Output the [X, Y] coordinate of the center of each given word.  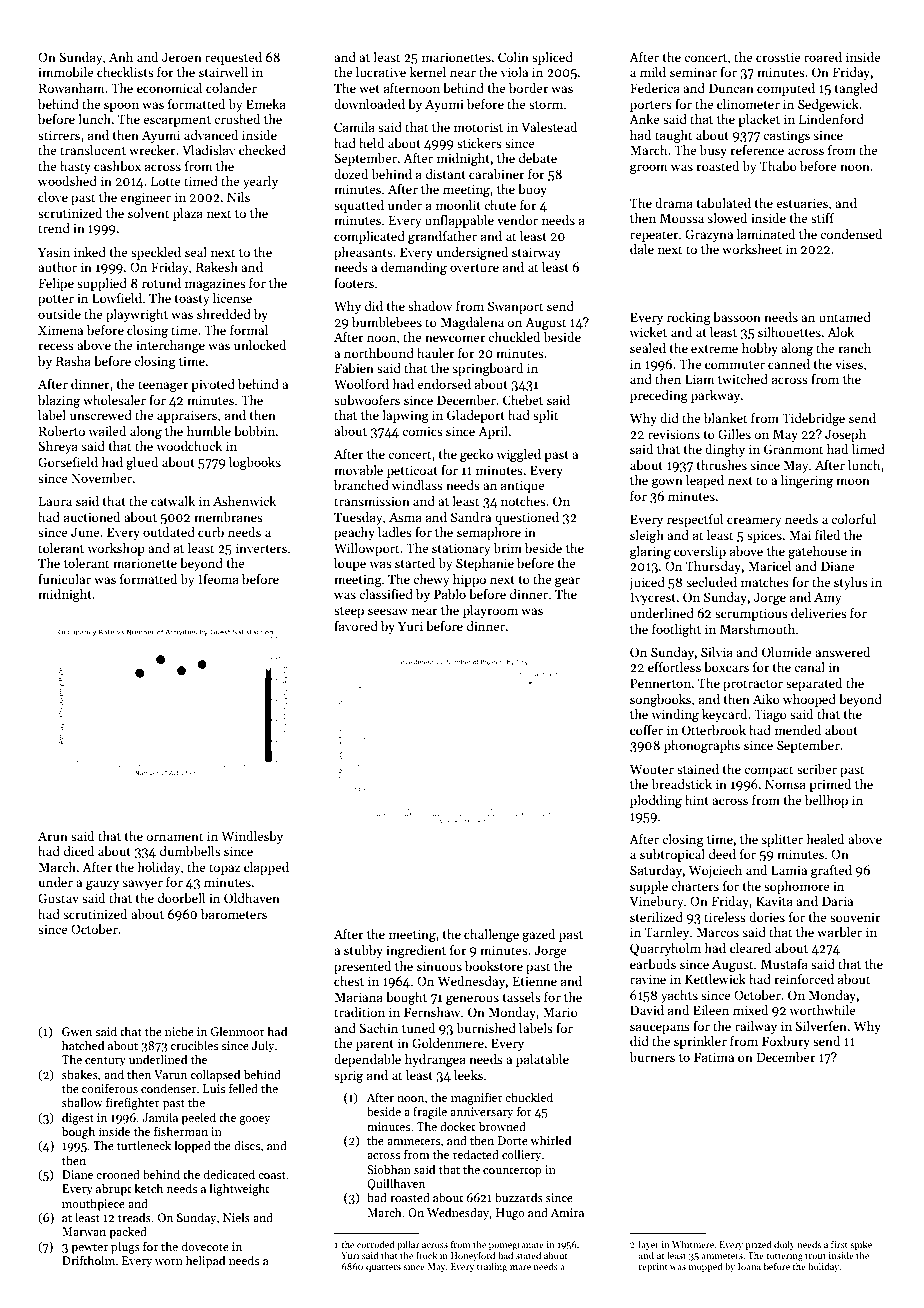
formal [249, 330]
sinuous [439, 966]
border [529, 88]
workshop [116, 549]
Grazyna [709, 235]
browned [502, 1126]
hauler [436, 353]
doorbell [181, 898]
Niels [236, 1217]
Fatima [714, 1057]
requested [233, 58]
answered [842, 652]
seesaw [388, 611]
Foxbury [786, 1042]
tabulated [724, 203]
